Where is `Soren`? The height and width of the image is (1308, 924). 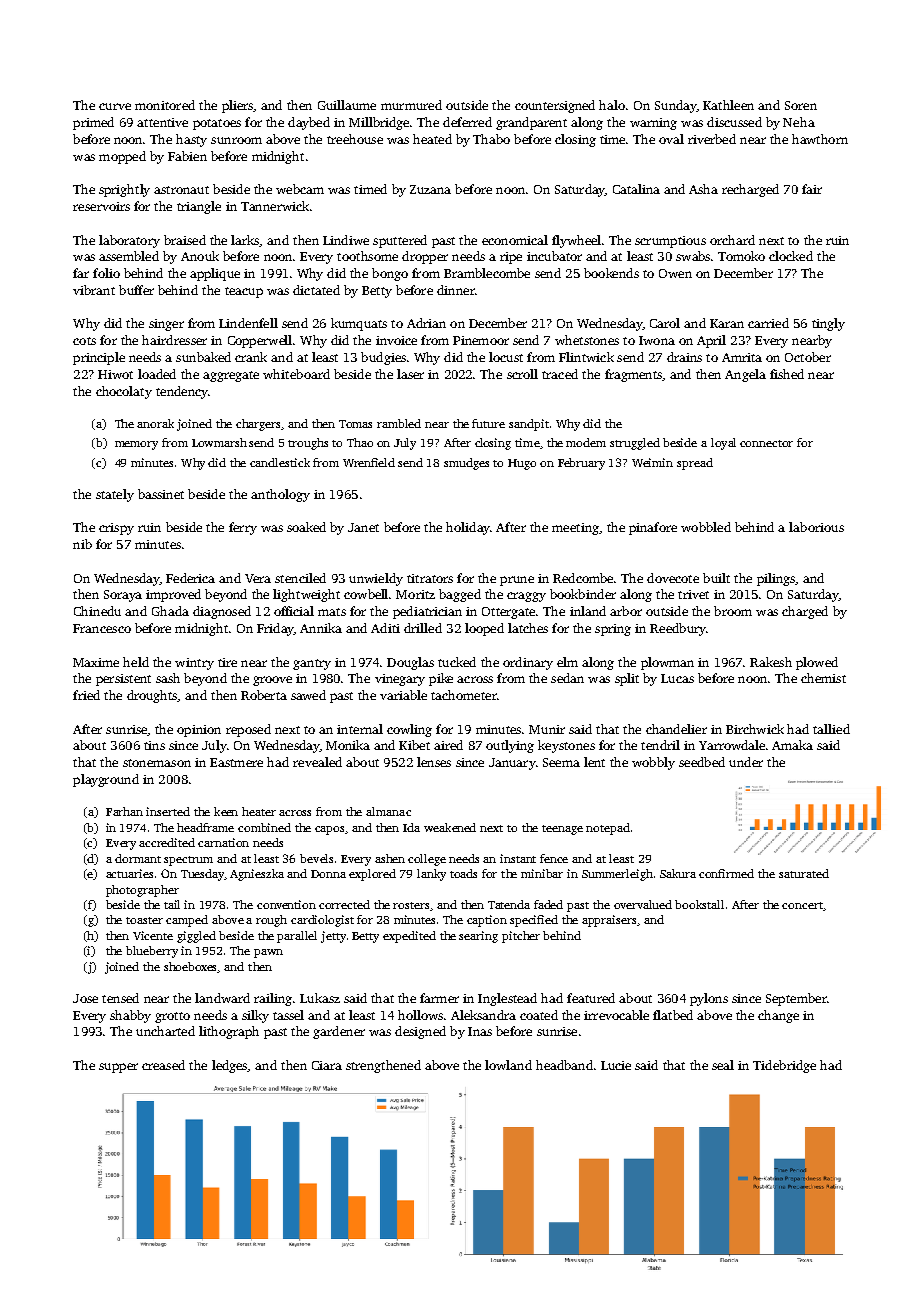
Soren is located at coordinates (801, 105).
